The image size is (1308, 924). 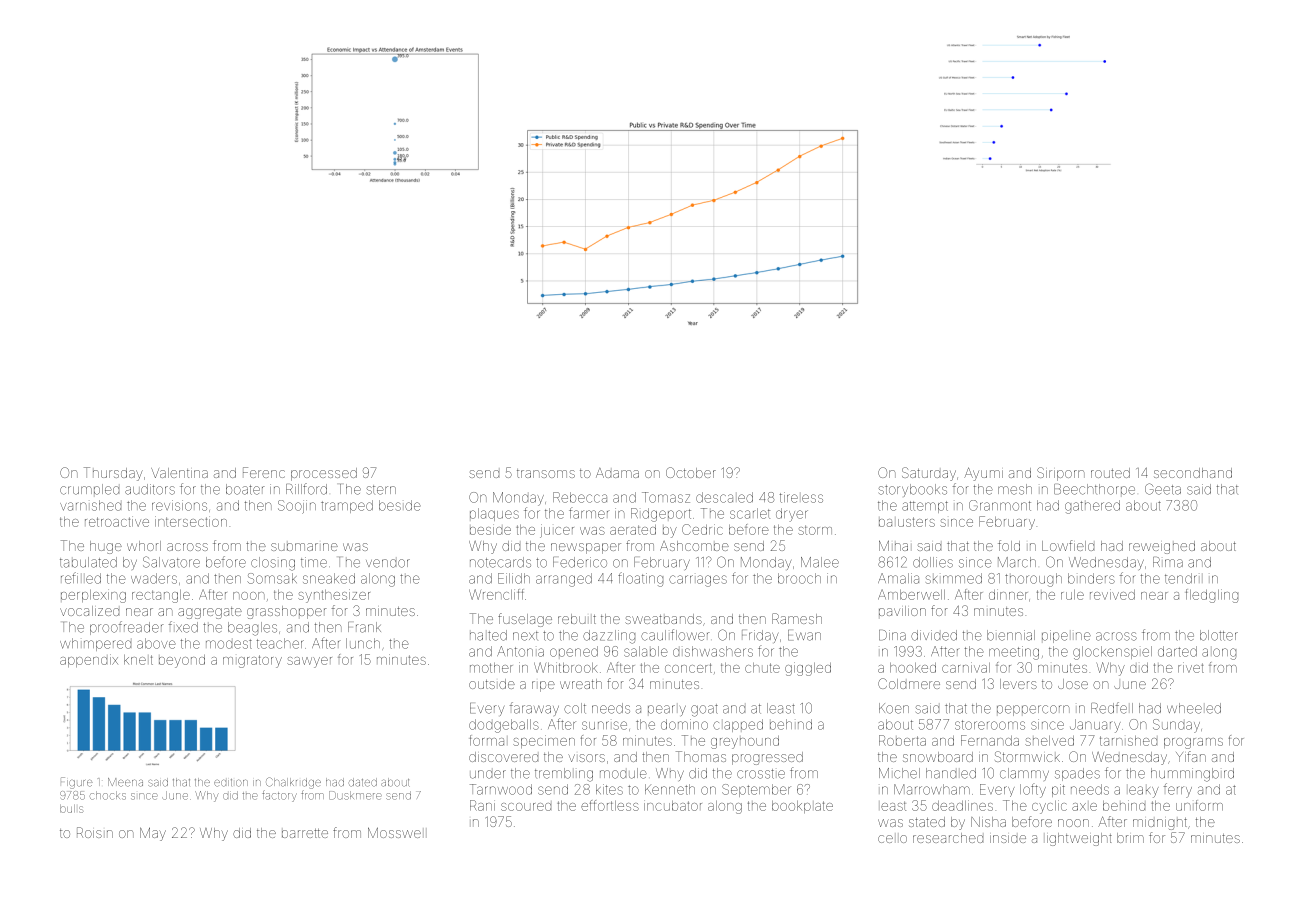 What do you see at coordinates (1000, 505) in the screenshot?
I see `Granmont` at bounding box center [1000, 505].
